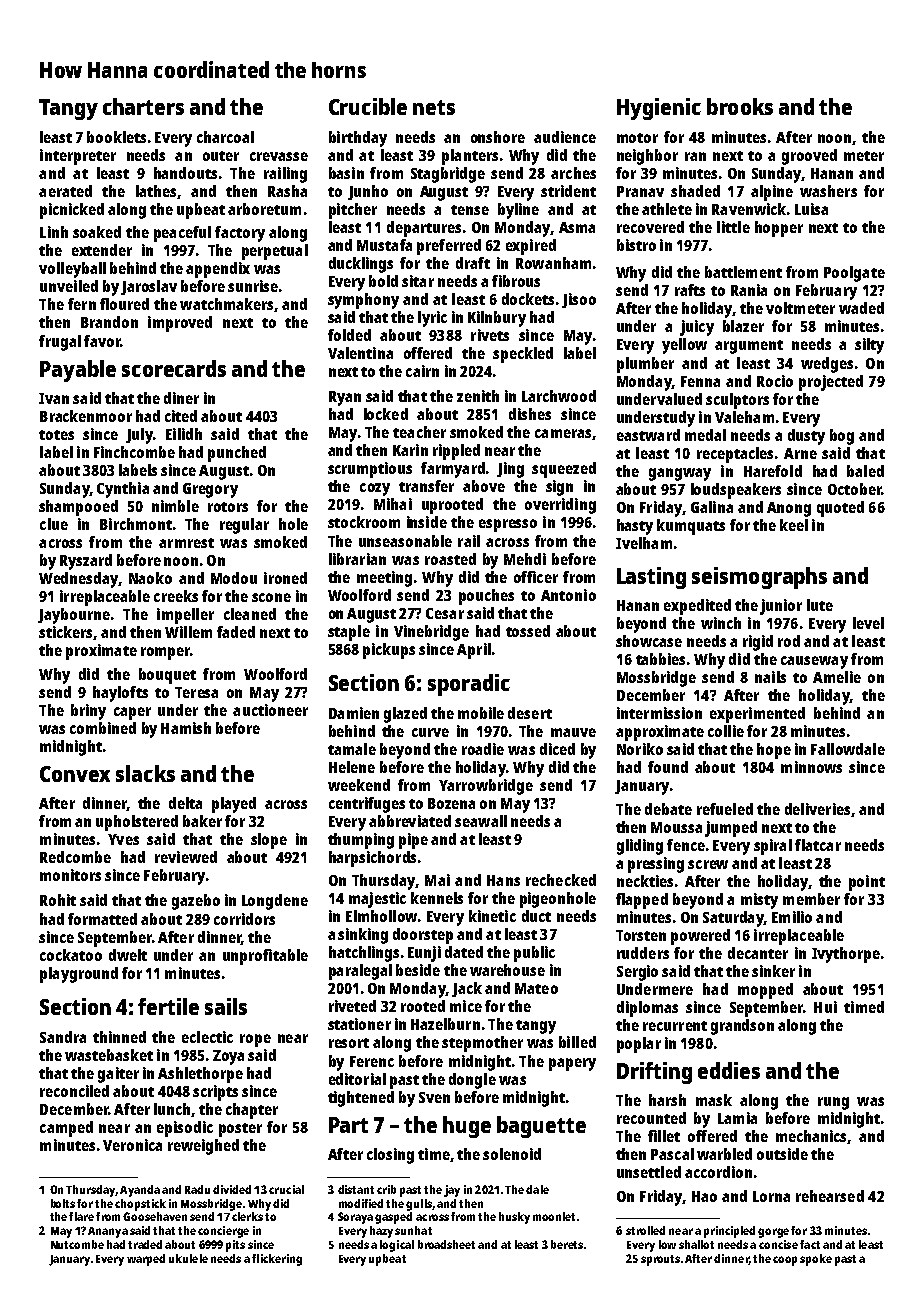  I want to click on seawall, so click(481, 821).
